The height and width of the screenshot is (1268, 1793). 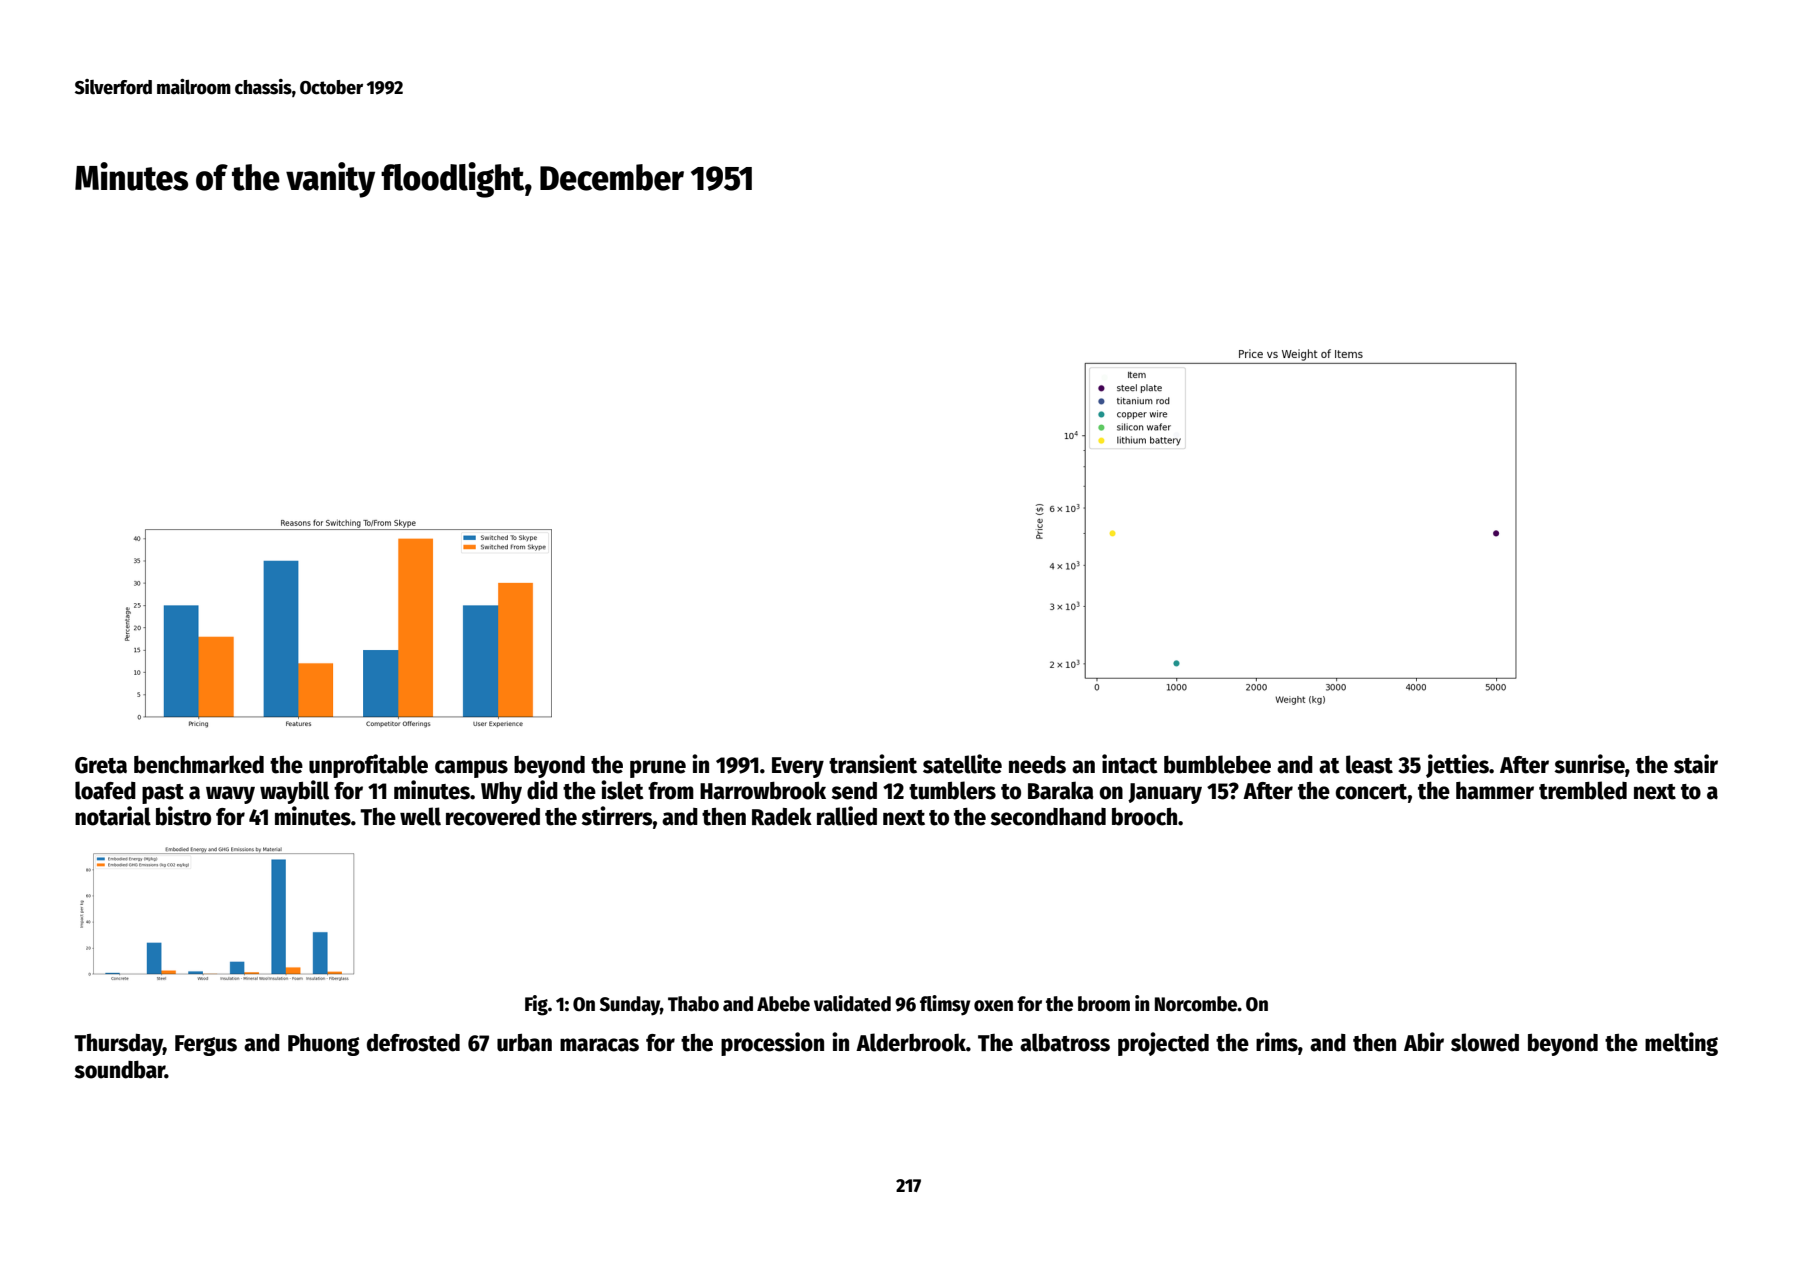 What do you see at coordinates (852, 1003) in the screenshot?
I see `validated` at bounding box center [852, 1003].
